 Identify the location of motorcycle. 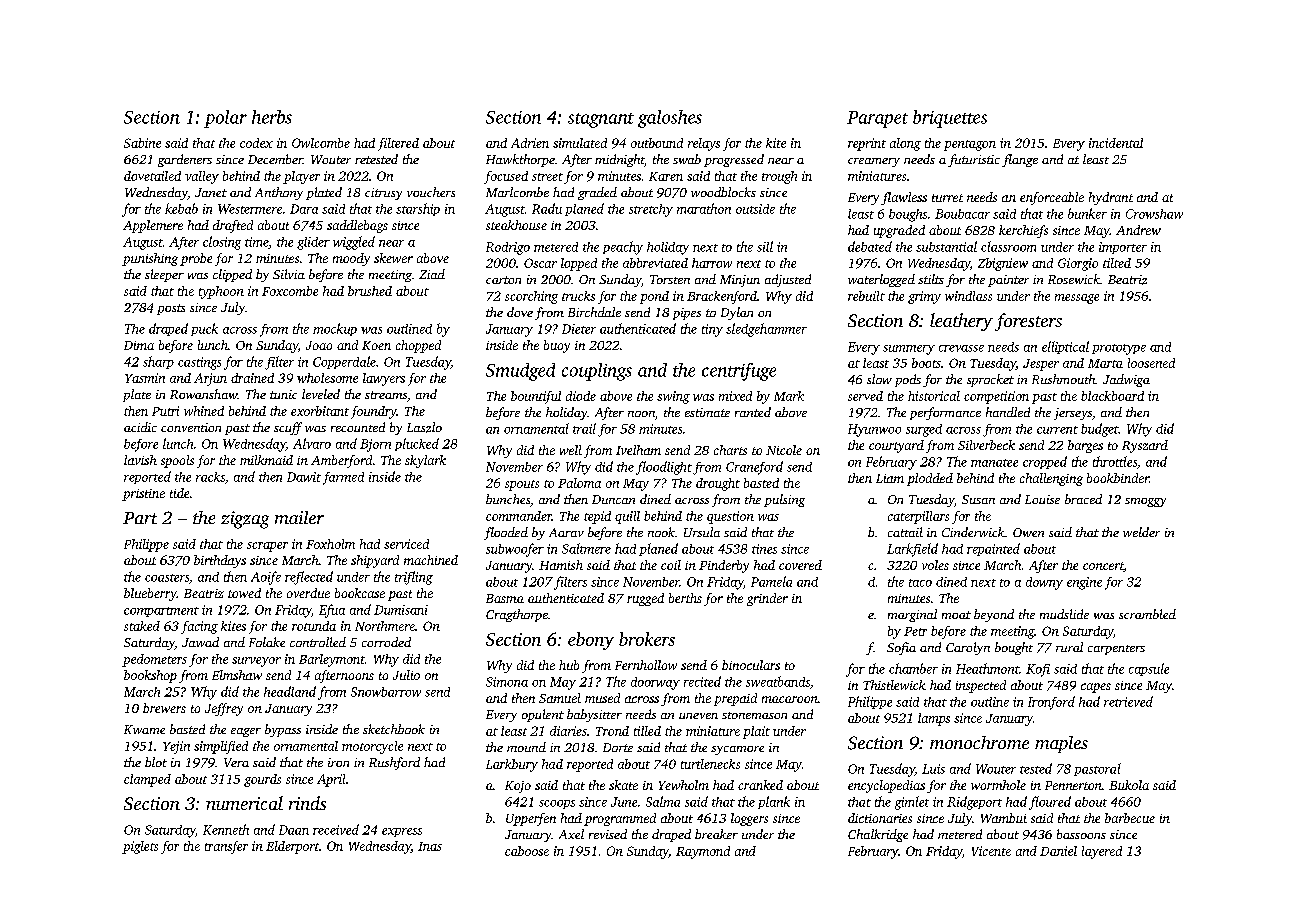
(372, 747).
